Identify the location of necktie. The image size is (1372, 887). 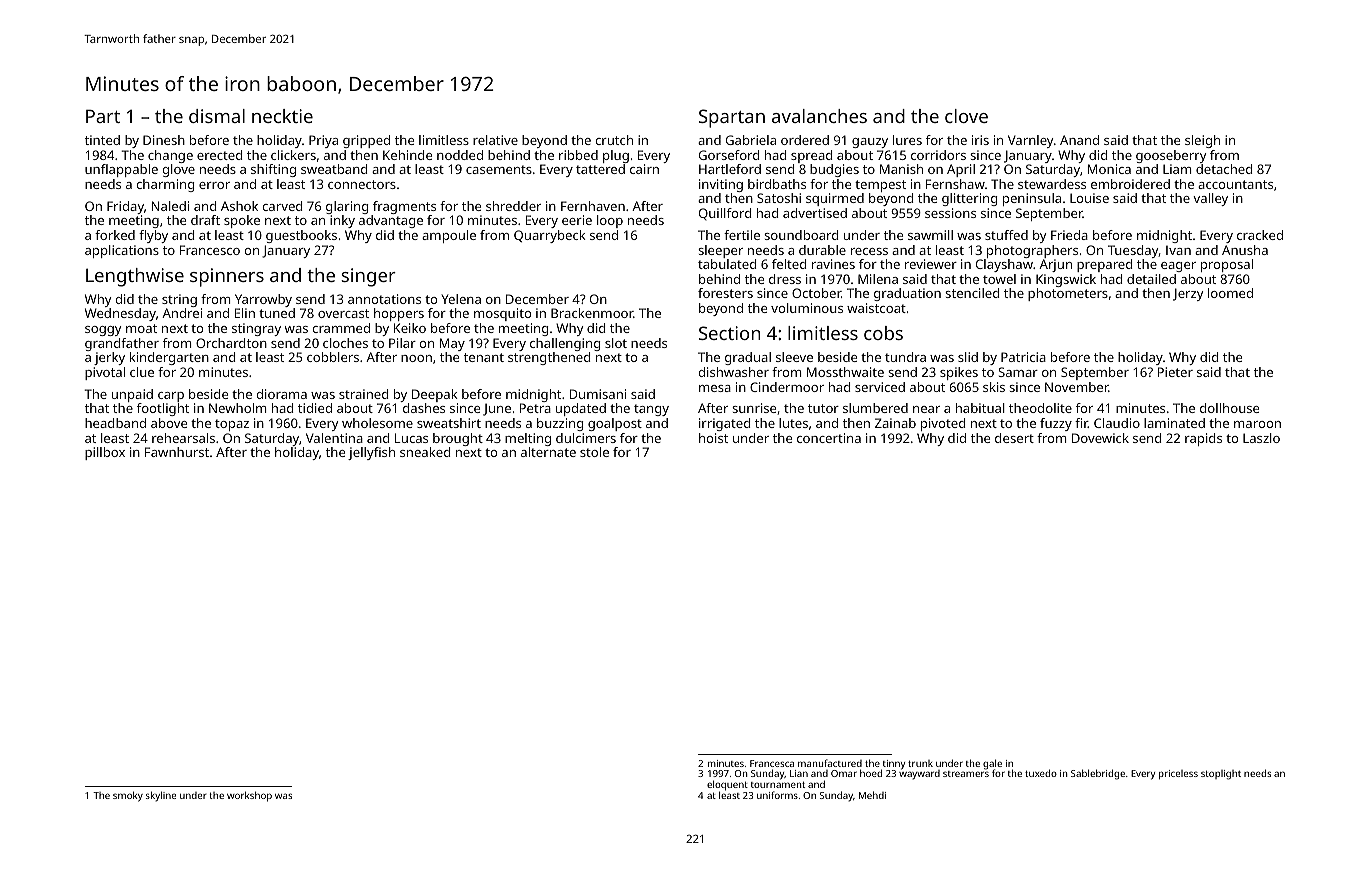
(282, 116).
